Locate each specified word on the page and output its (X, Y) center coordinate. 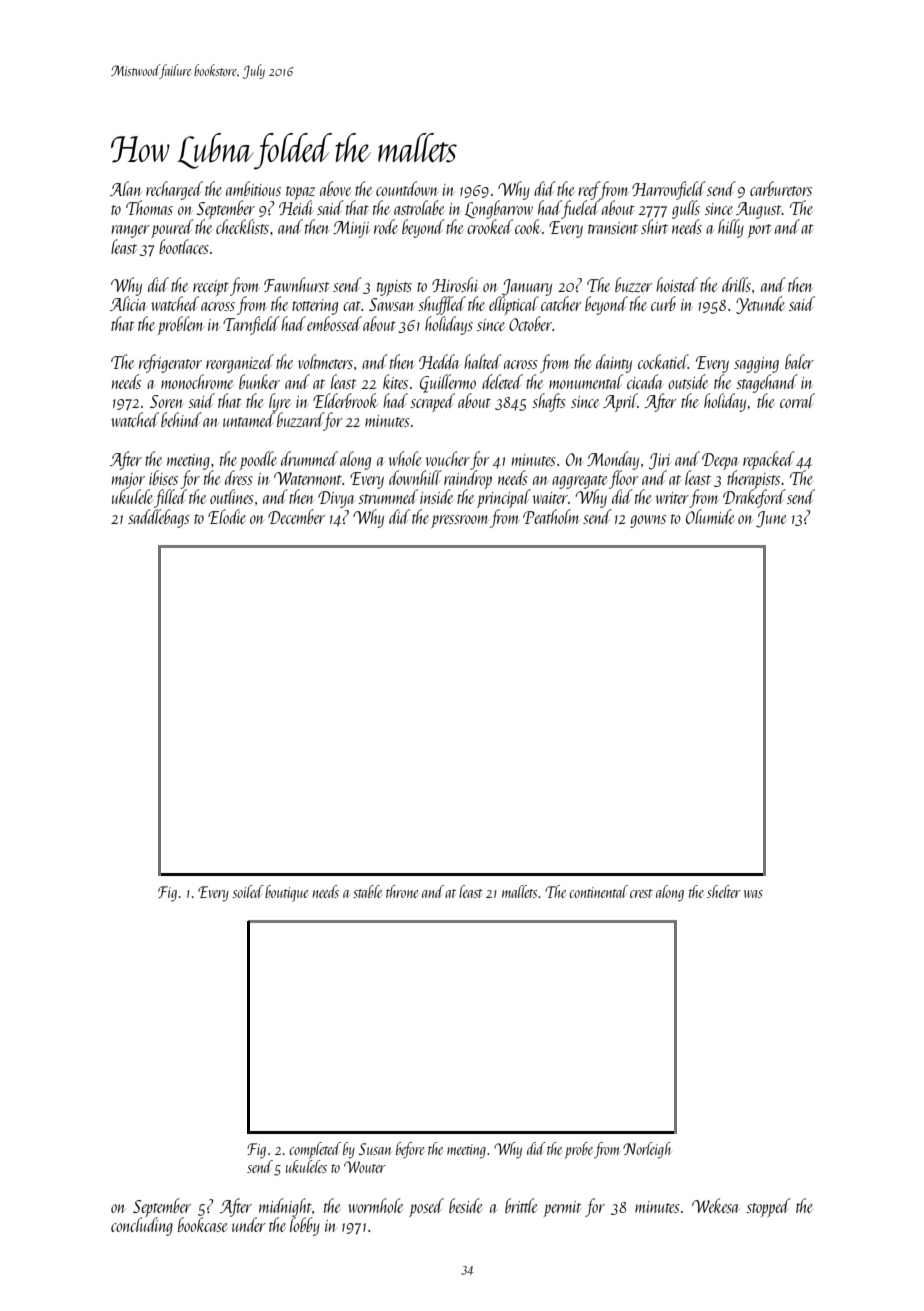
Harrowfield (669, 190)
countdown (407, 188)
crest (641, 893)
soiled (248, 891)
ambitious (253, 188)
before (410, 1150)
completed (315, 1150)
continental (598, 891)
